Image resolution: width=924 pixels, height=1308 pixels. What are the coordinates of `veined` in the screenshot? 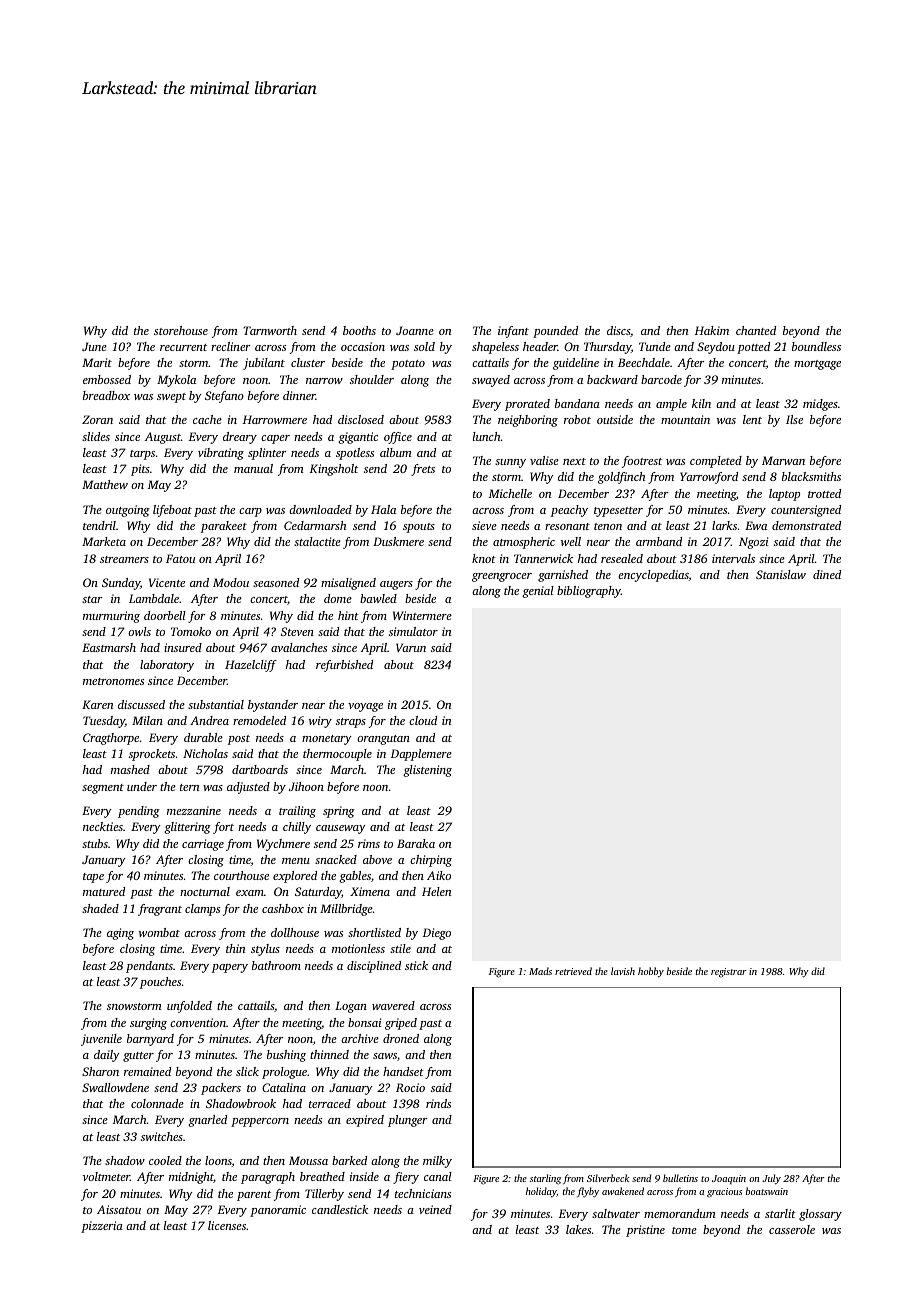 It's located at (435, 1209).
